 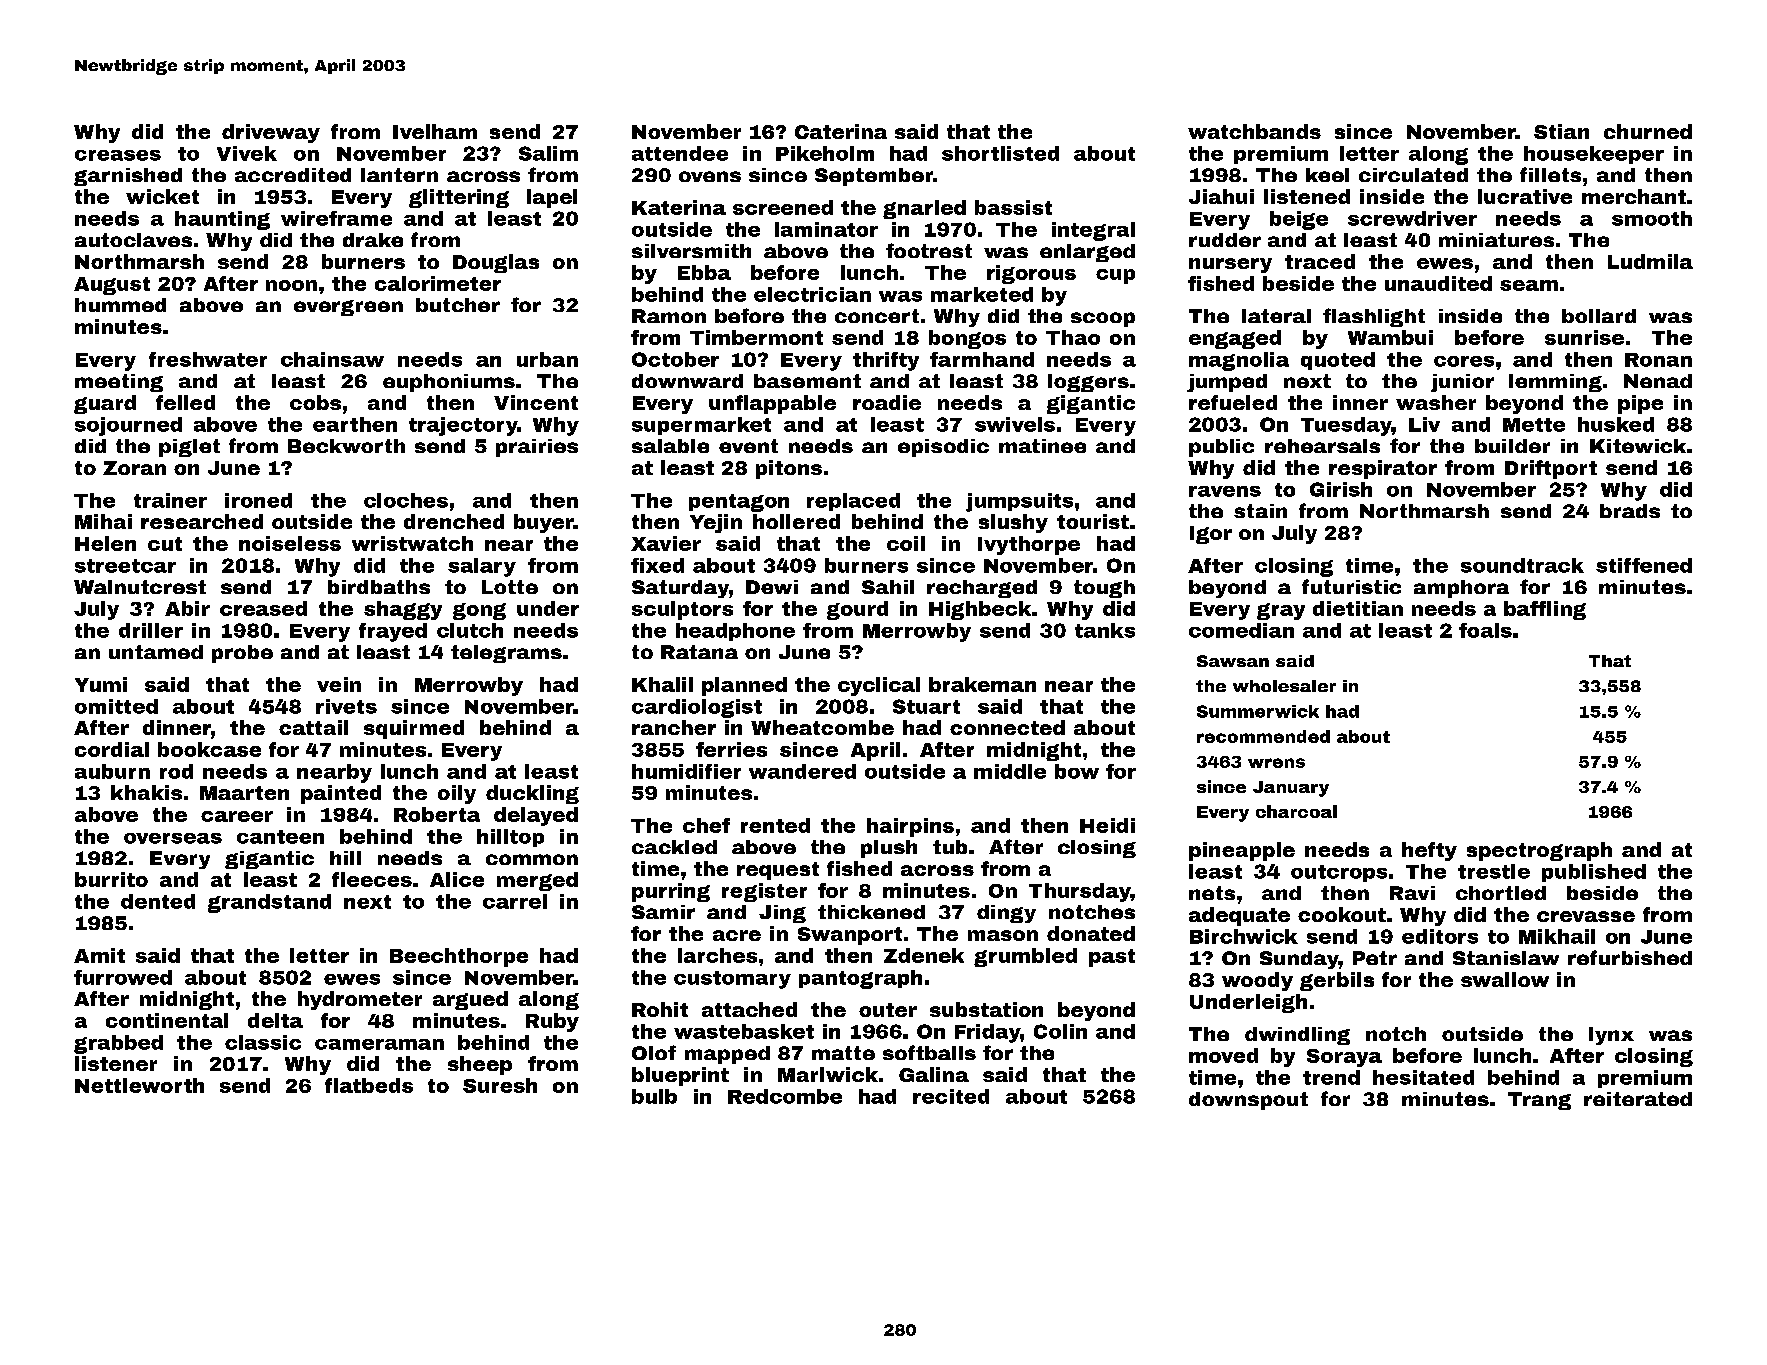 I want to click on event, so click(x=748, y=446).
